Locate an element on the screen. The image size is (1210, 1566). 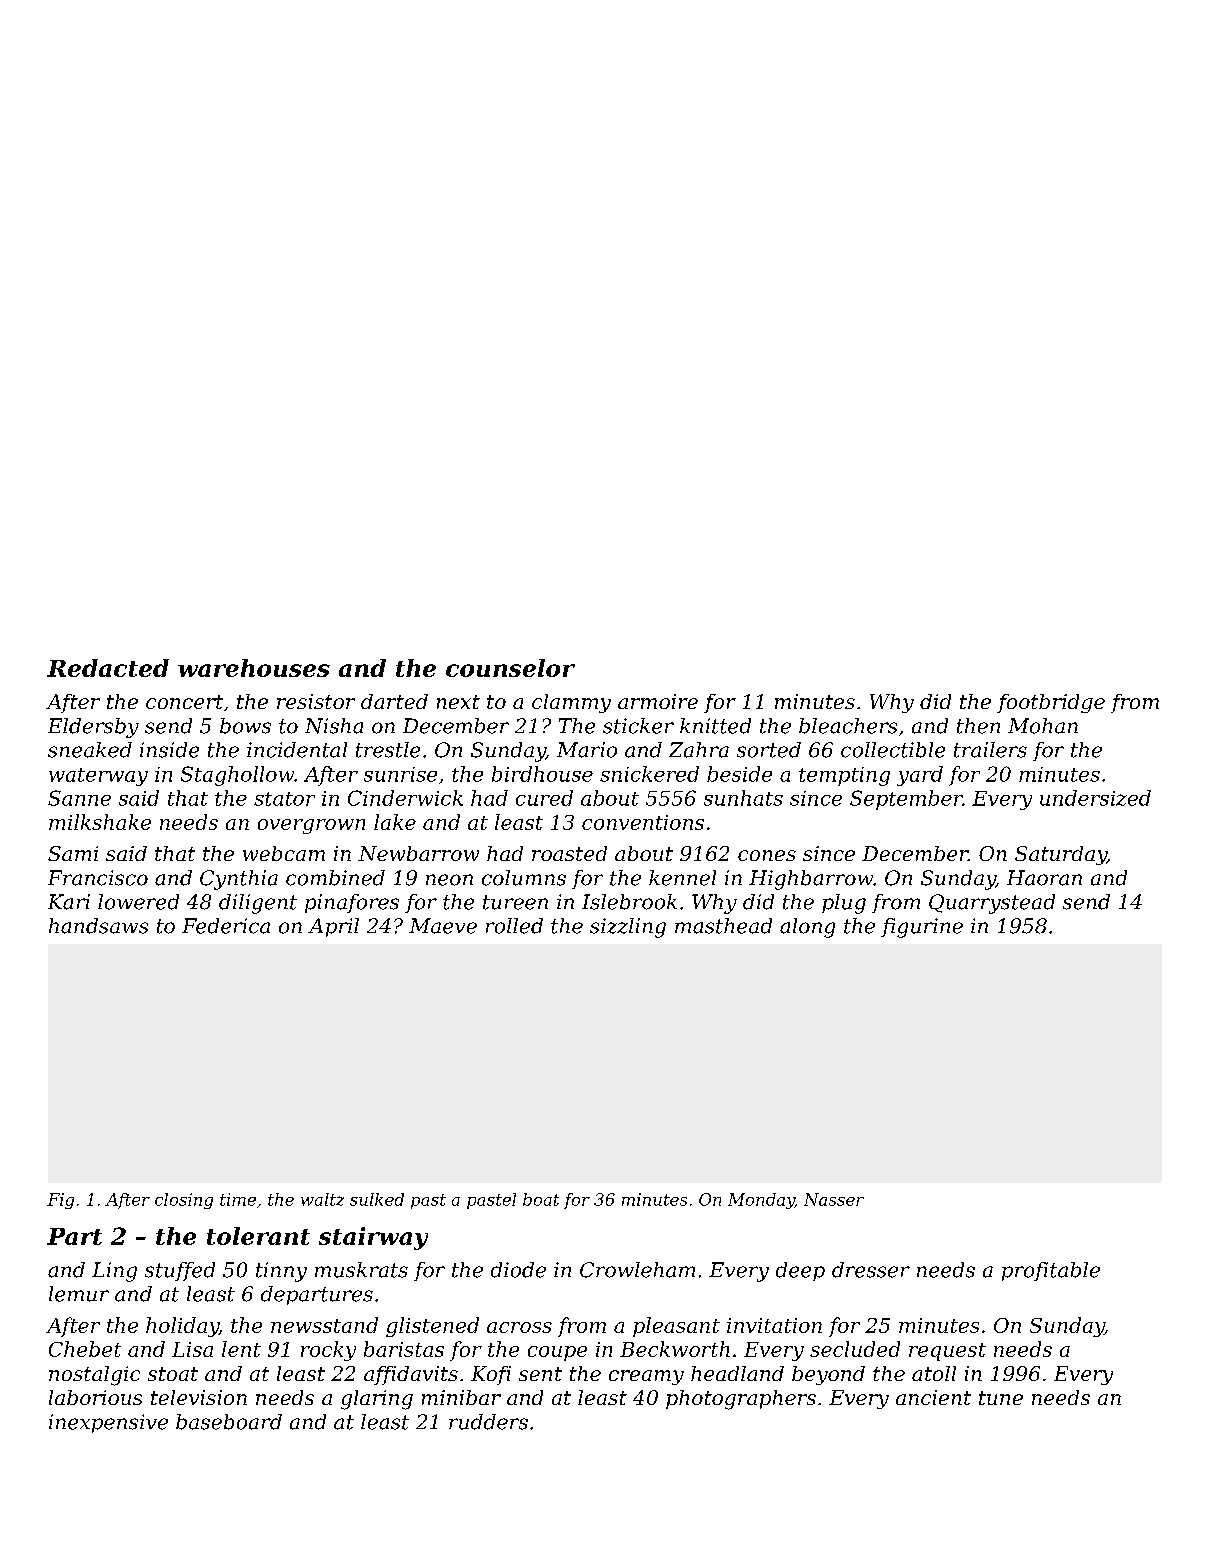
undersized is located at coordinates (1095, 798).
